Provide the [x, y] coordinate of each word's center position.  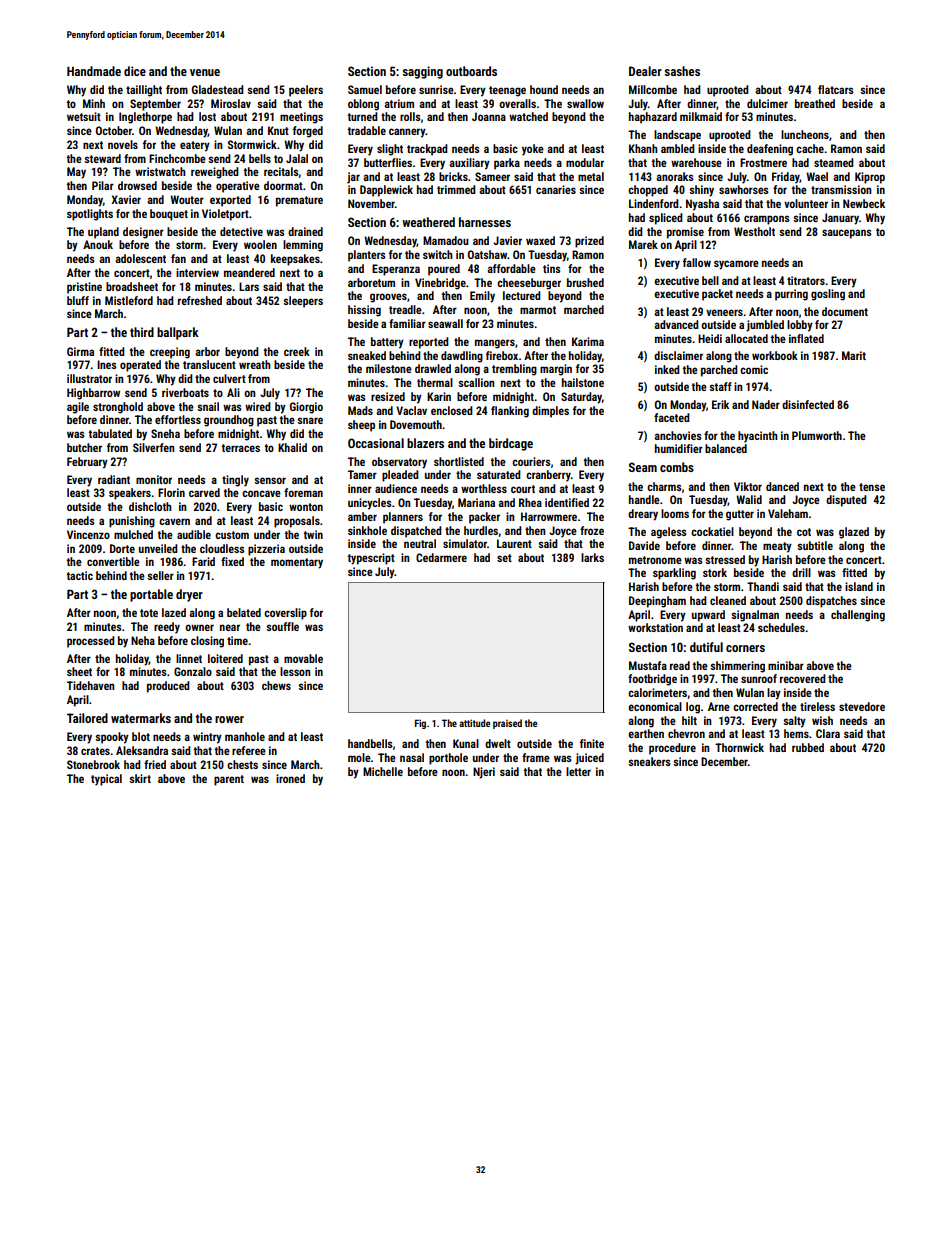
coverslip [285, 614]
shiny [701, 191]
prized [589, 242]
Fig [420, 724]
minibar [786, 665]
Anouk [98, 244]
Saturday [581, 398]
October [114, 130]
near [230, 627]
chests [242, 764]
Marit [854, 355]
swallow [585, 103]
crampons [767, 220]
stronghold [118, 408]
